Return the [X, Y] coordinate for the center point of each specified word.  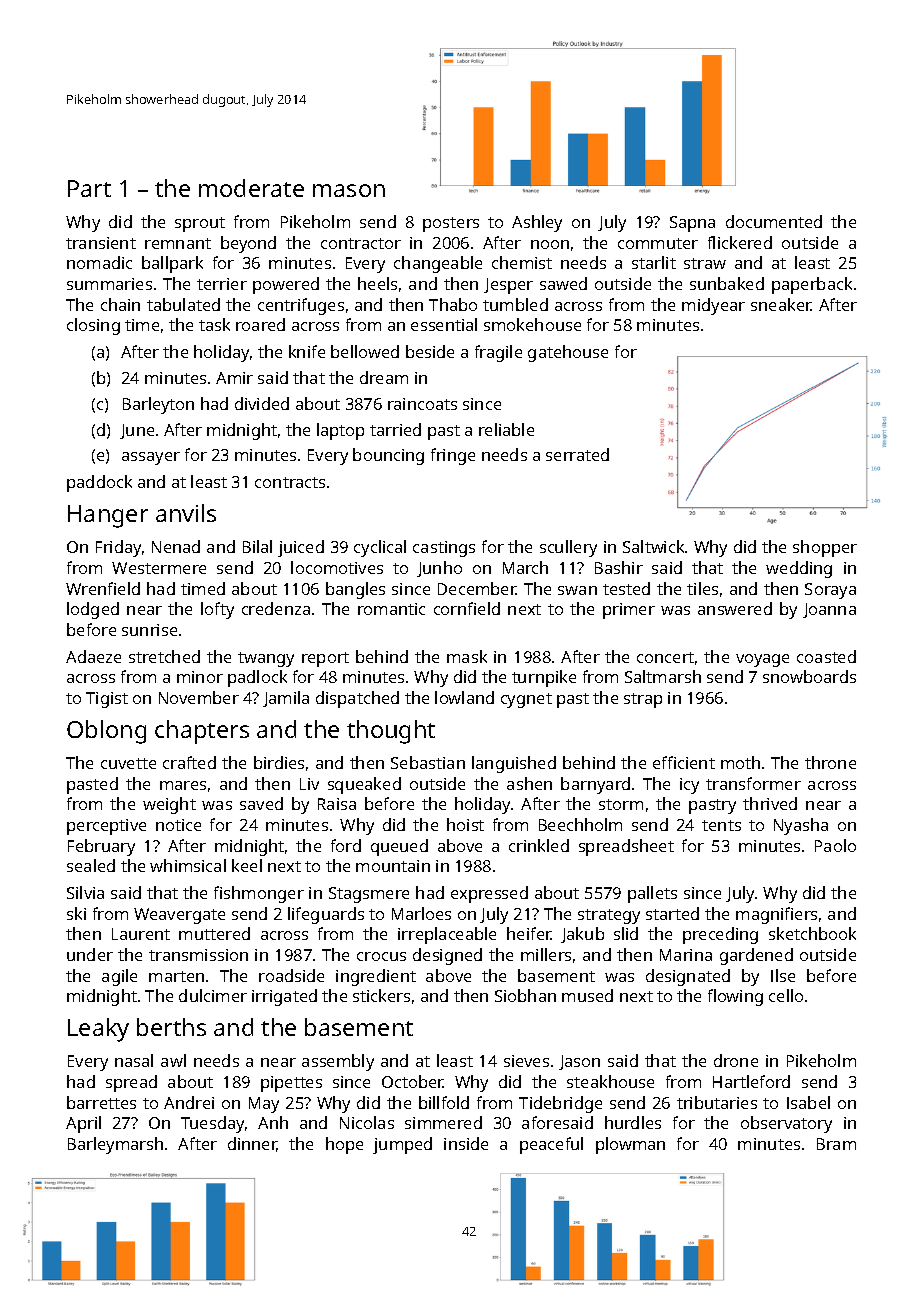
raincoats [422, 404]
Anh [273, 1122]
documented [774, 221]
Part [89, 188]
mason [349, 190]
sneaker [781, 304]
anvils [186, 513]
